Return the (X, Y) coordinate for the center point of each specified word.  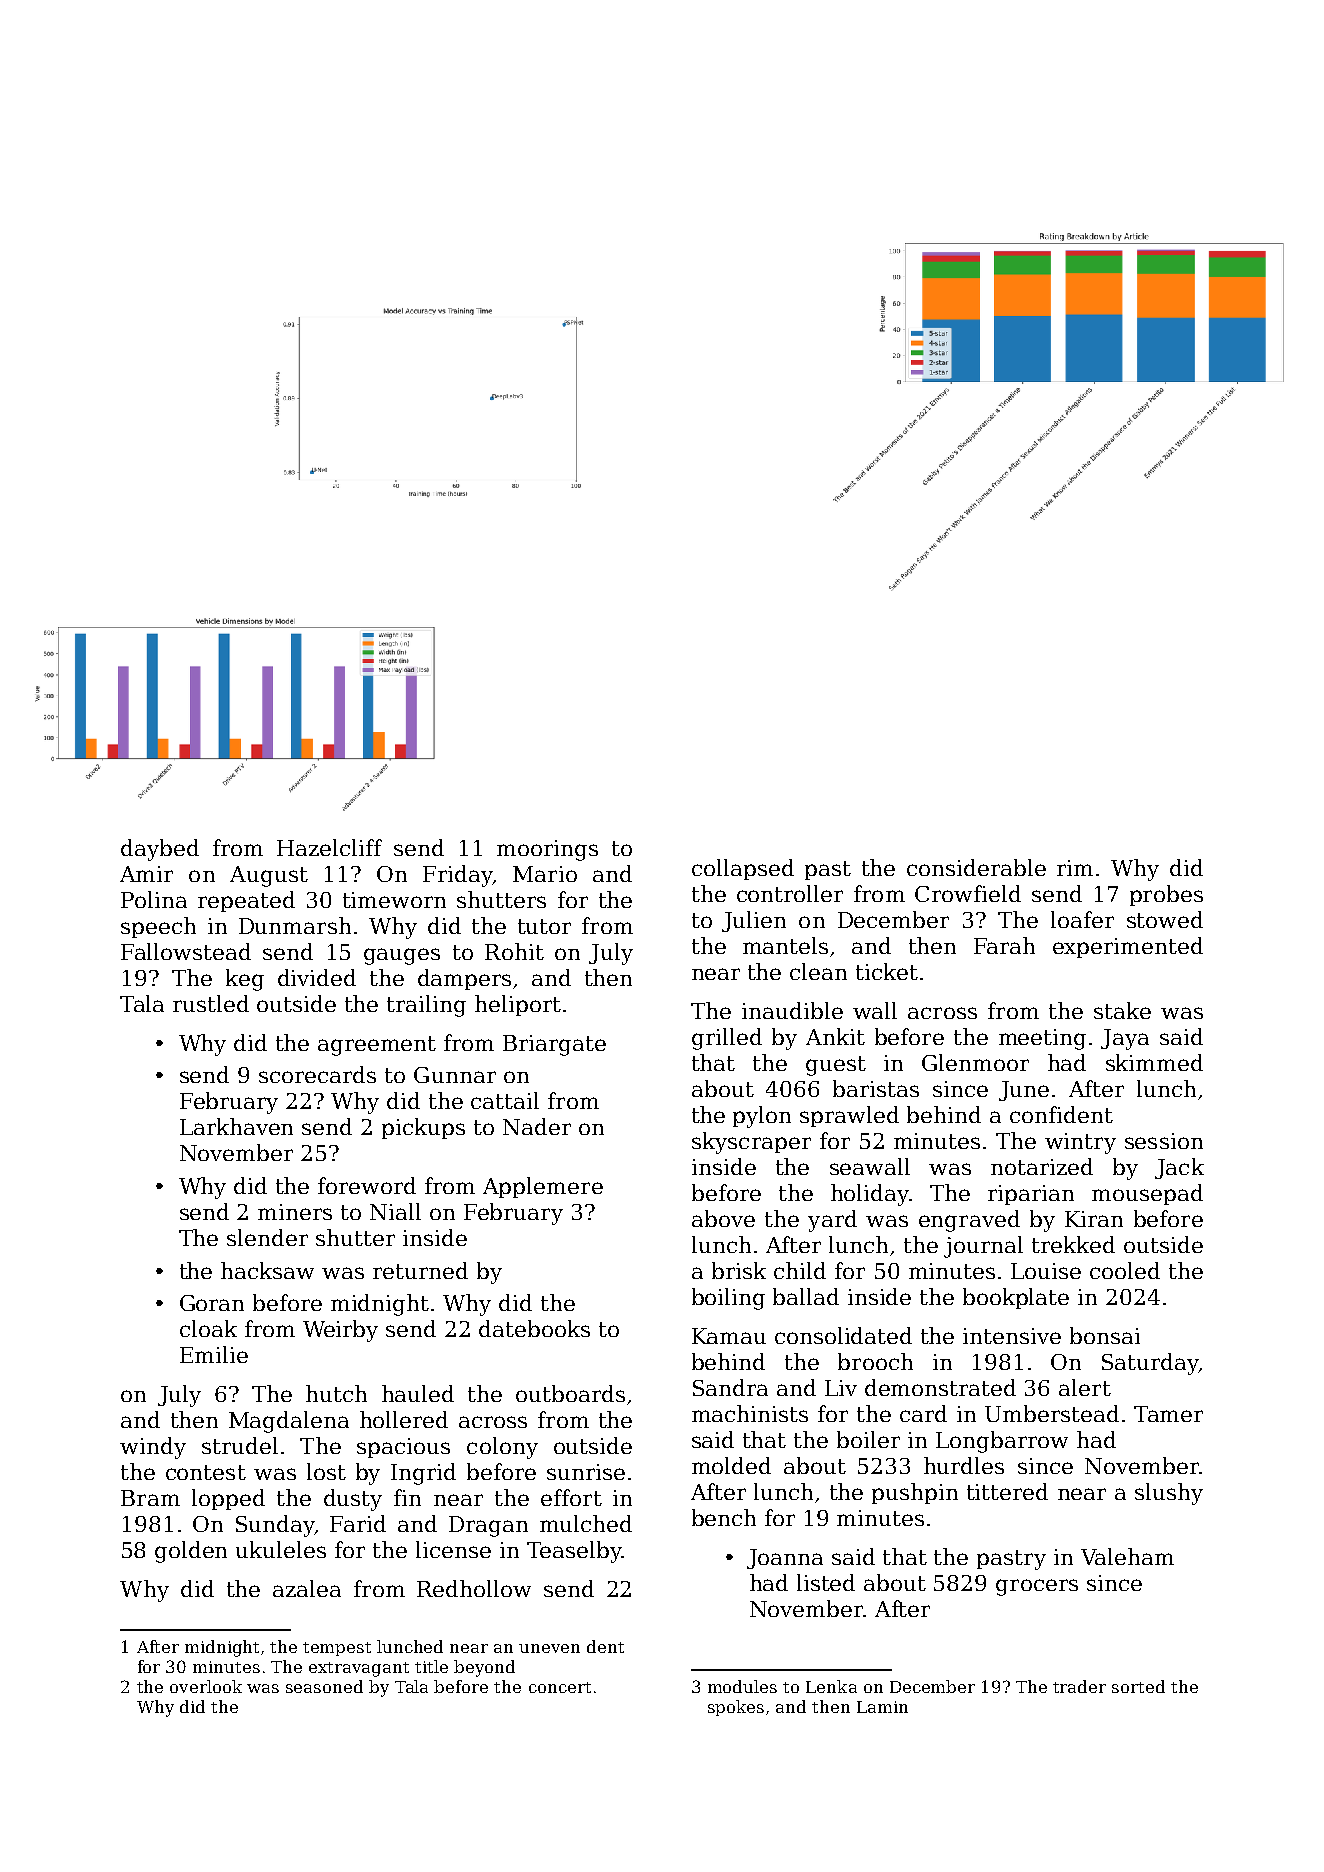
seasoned (324, 1686)
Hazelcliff (329, 847)
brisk (739, 1270)
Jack (1179, 1168)
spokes (736, 1708)
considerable (976, 867)
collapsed (743, 869)
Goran (212, 1303)
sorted (1138, 1686)
